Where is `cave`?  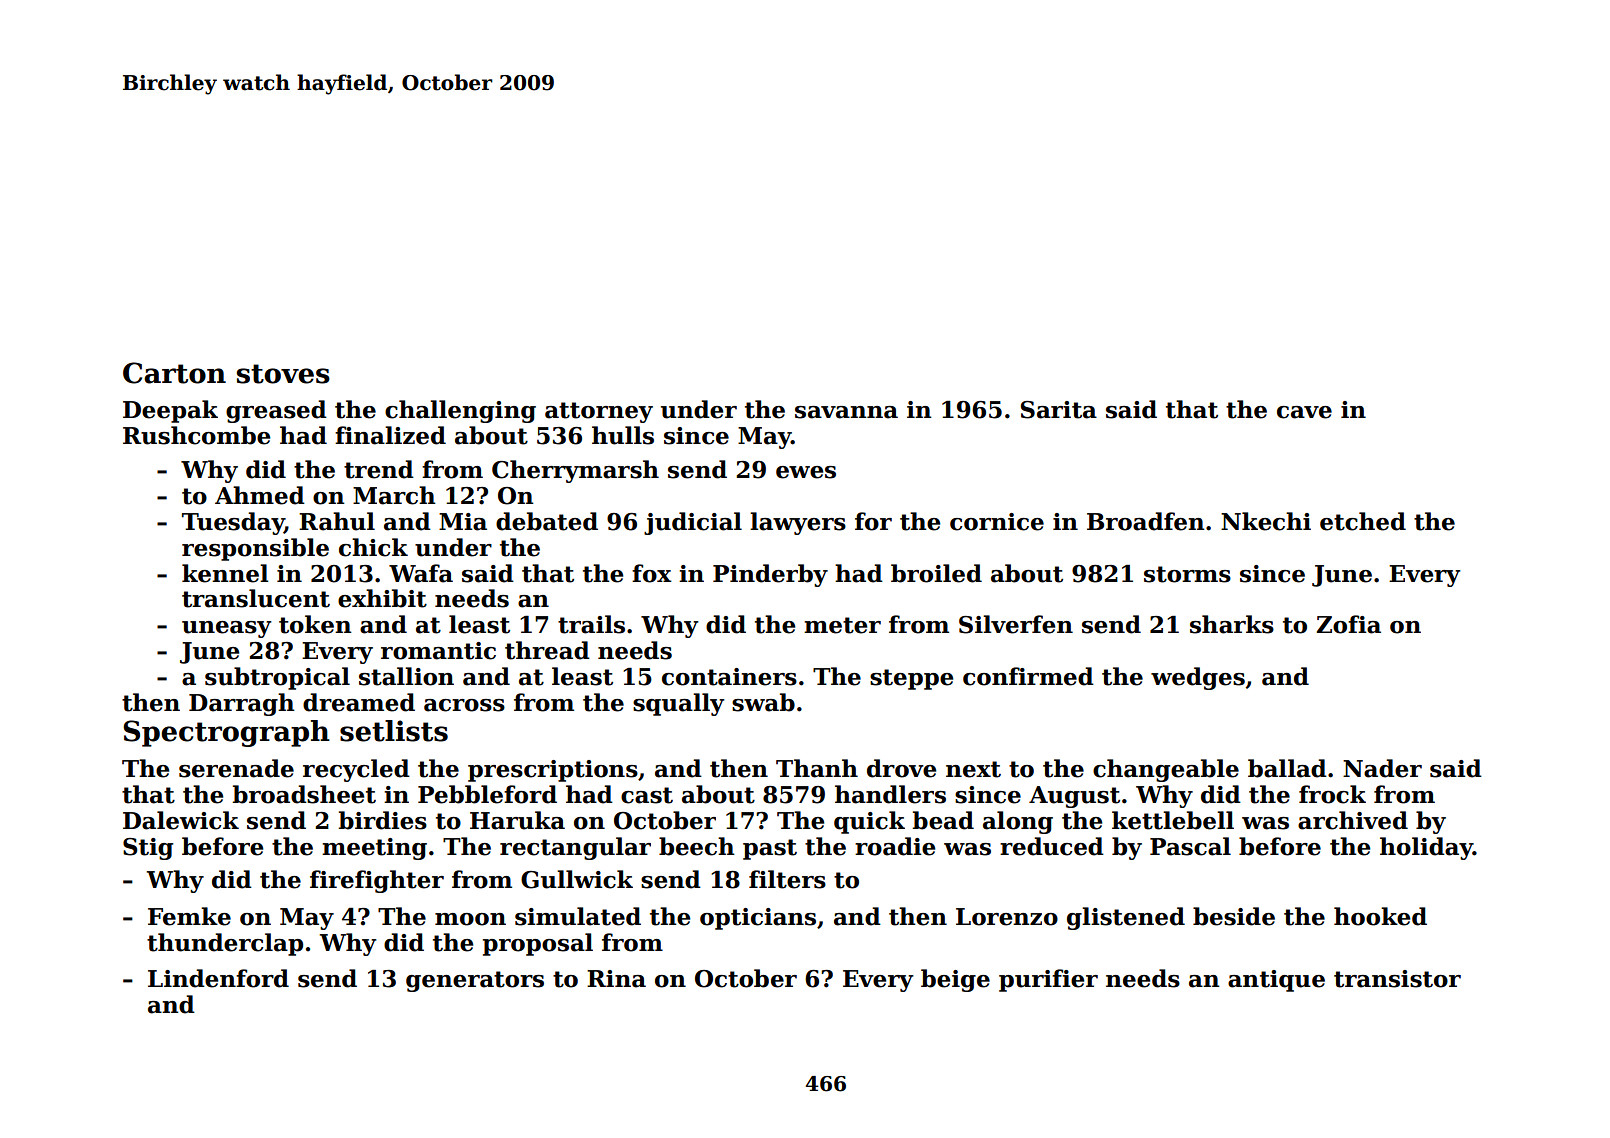 cave is located at coordinates (1304, 412).
